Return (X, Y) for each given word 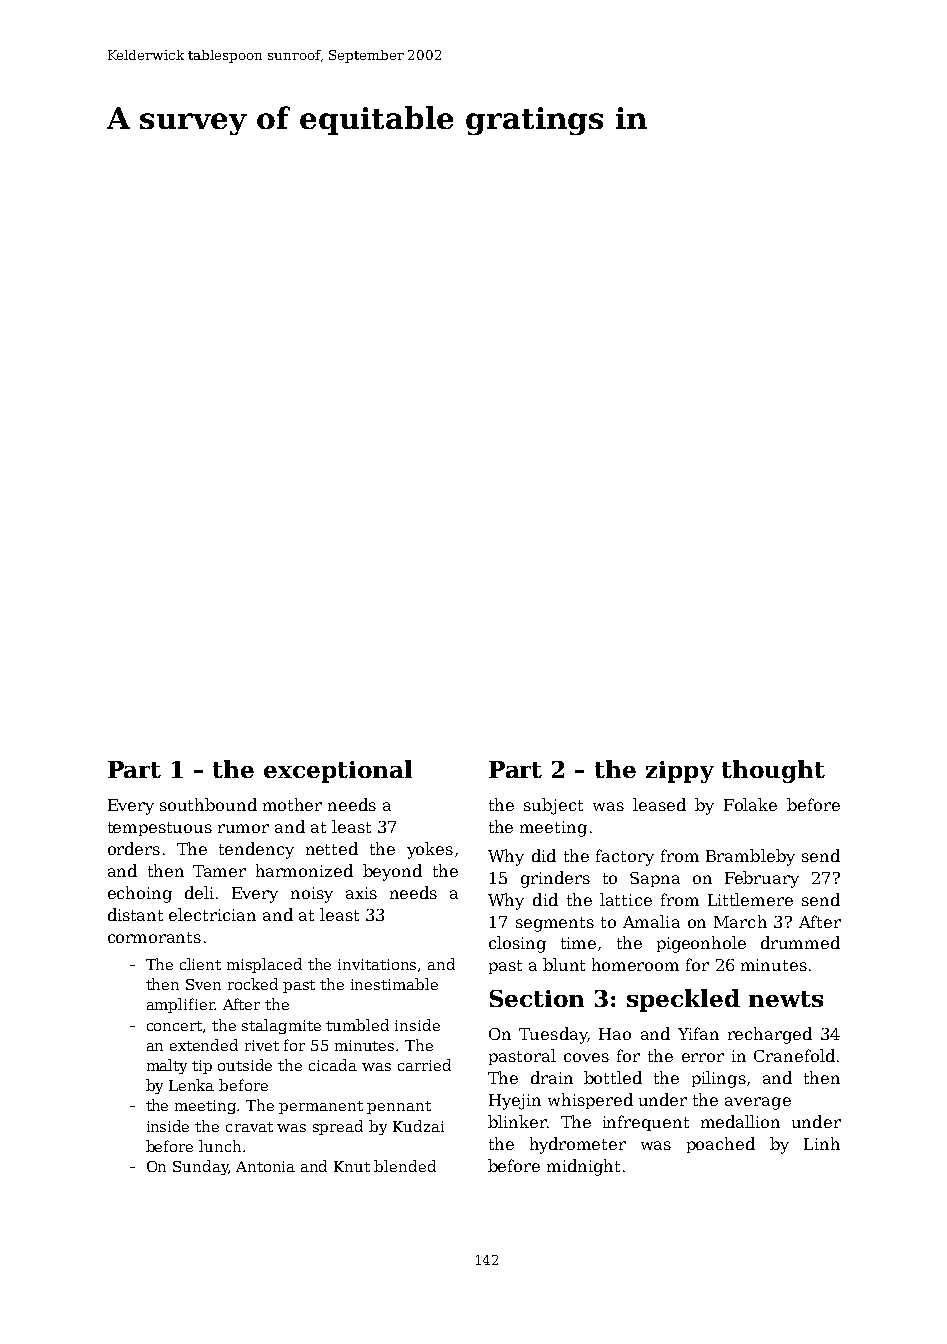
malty (167, 1066)
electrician (212, 914)
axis (361, 893)
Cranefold (794, 1055)
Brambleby (750, 857)
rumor (243, 828)
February (762, 879)
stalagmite (281, 1026)
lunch (220, 1146)
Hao (615, 1034)
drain (552, 1077)
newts (786, 999)
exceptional (338, 771)
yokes (430, 850)
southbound (208, 804)
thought (773, 771)
